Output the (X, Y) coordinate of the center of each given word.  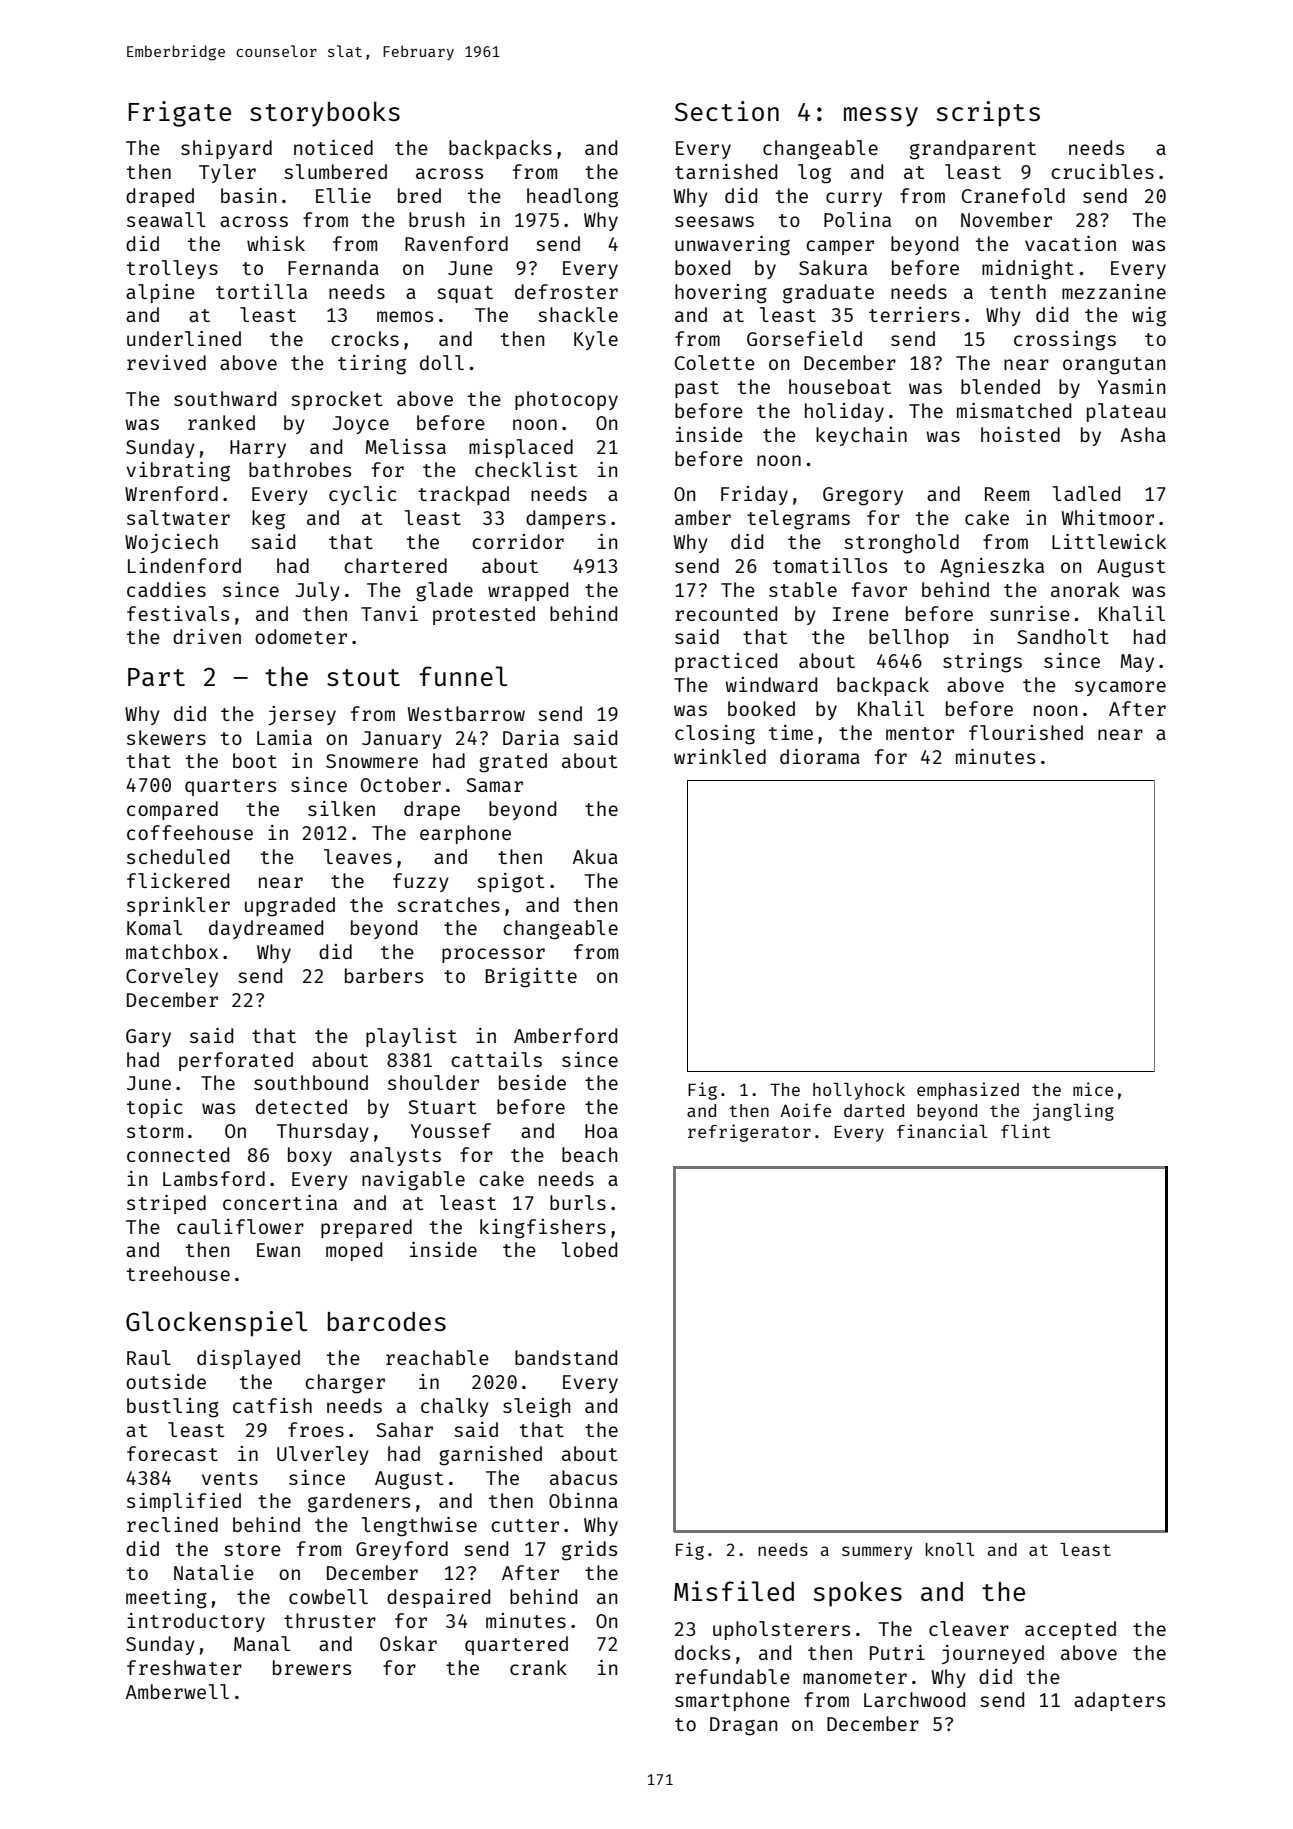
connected (178, 1154)
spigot (511, 883)
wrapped (528, 591)
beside (532, 1082)
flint (1025, 1131)
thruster (330, 1620)
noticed (333, 147)
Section (727, 111)
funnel (463, 676)
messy (881, 117)
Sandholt (1063, 636)
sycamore (1120, 688)
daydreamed (266, 929)
